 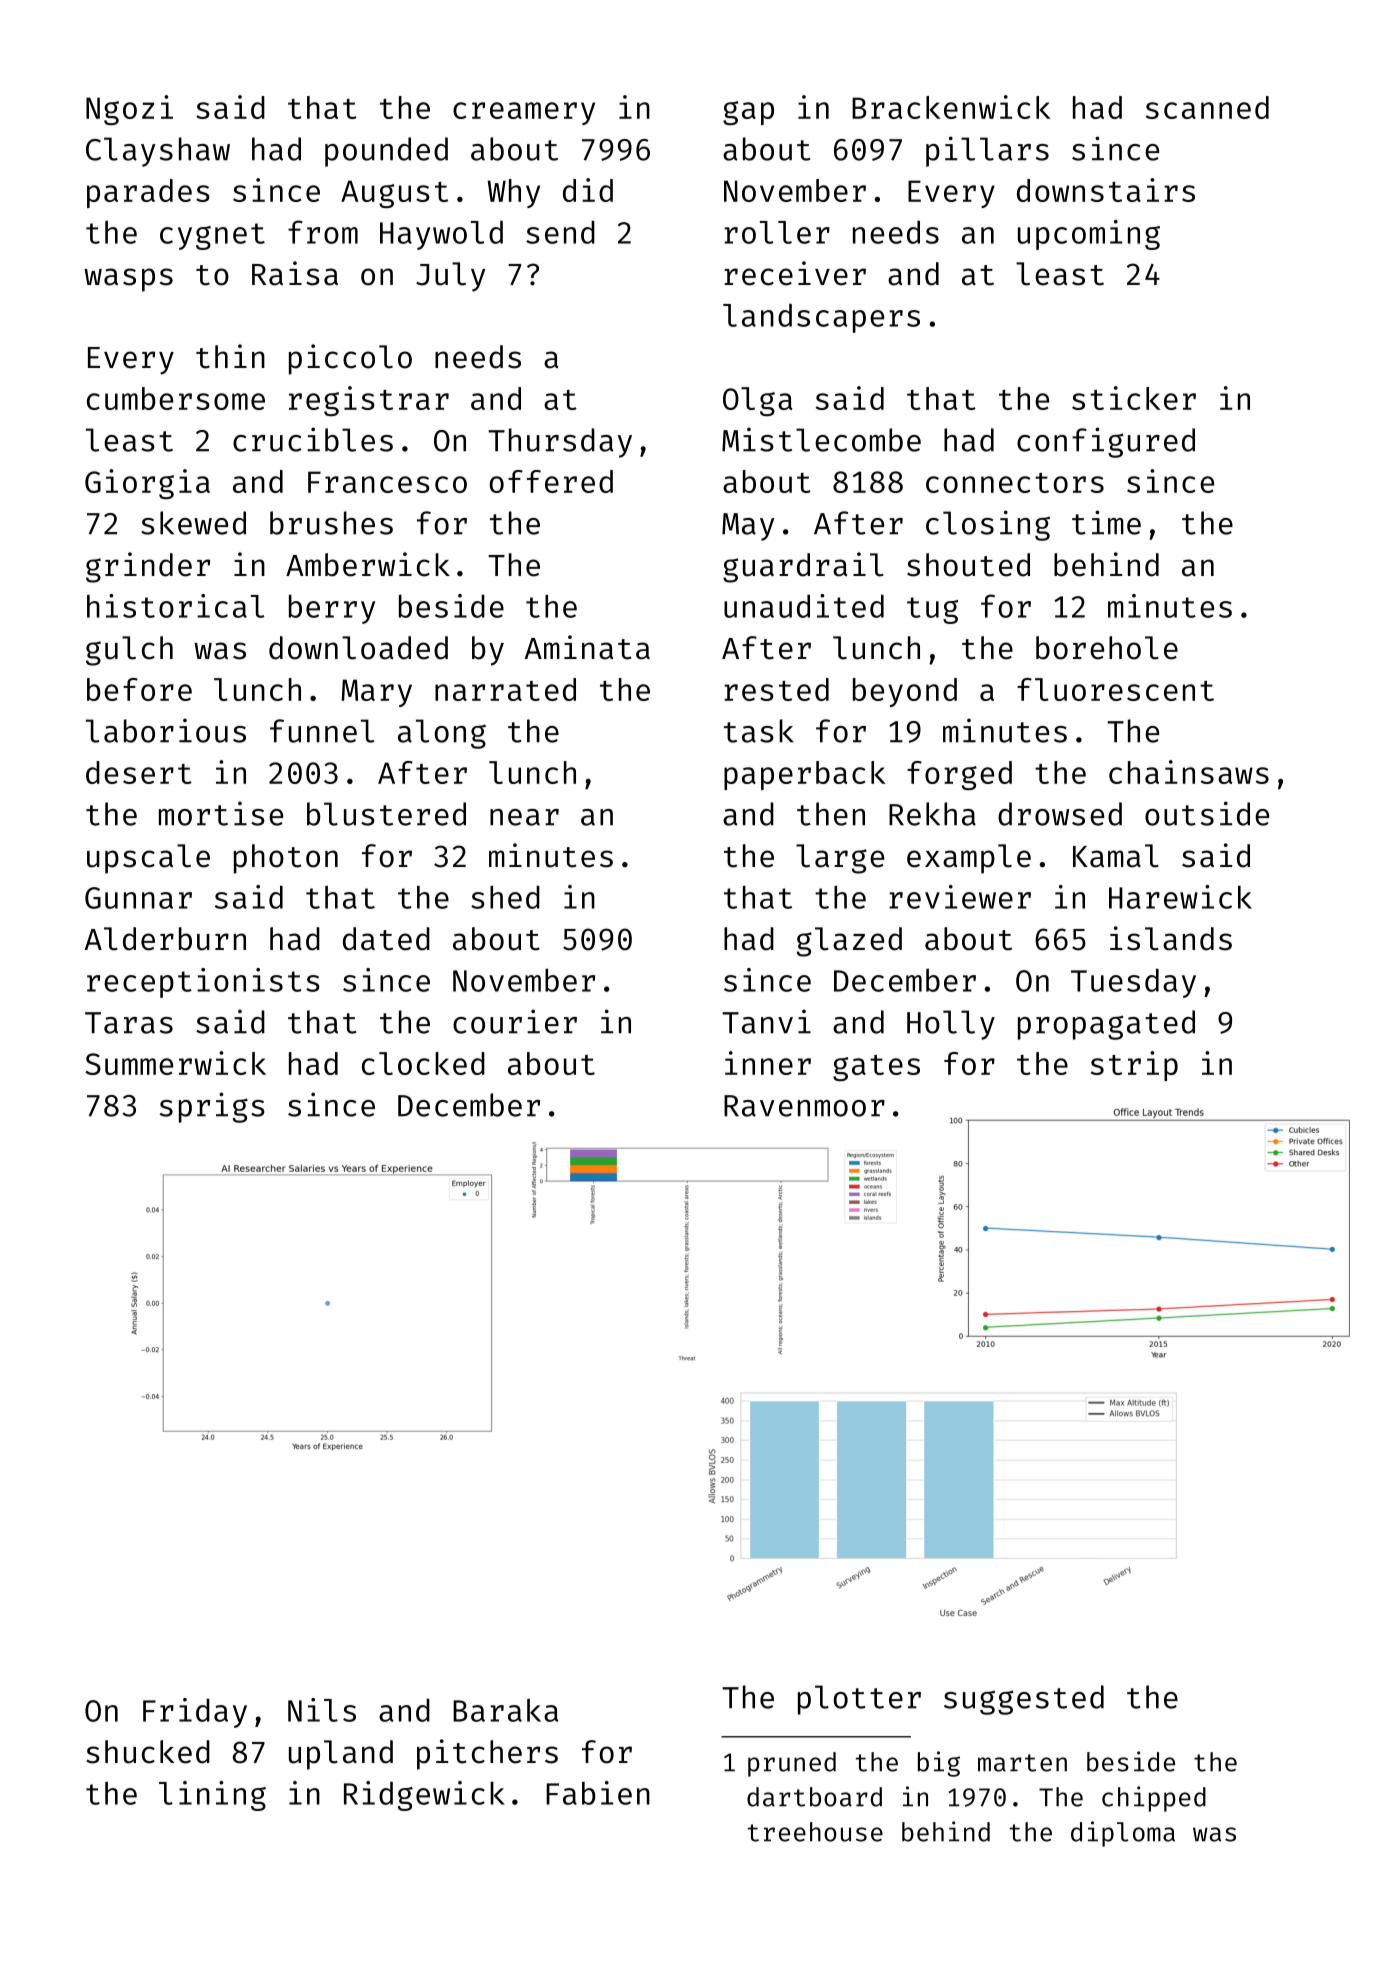 What do you see at coordinates (1134, 398) in the image?
I see `sticker` at bounding box center [1134, 398].
